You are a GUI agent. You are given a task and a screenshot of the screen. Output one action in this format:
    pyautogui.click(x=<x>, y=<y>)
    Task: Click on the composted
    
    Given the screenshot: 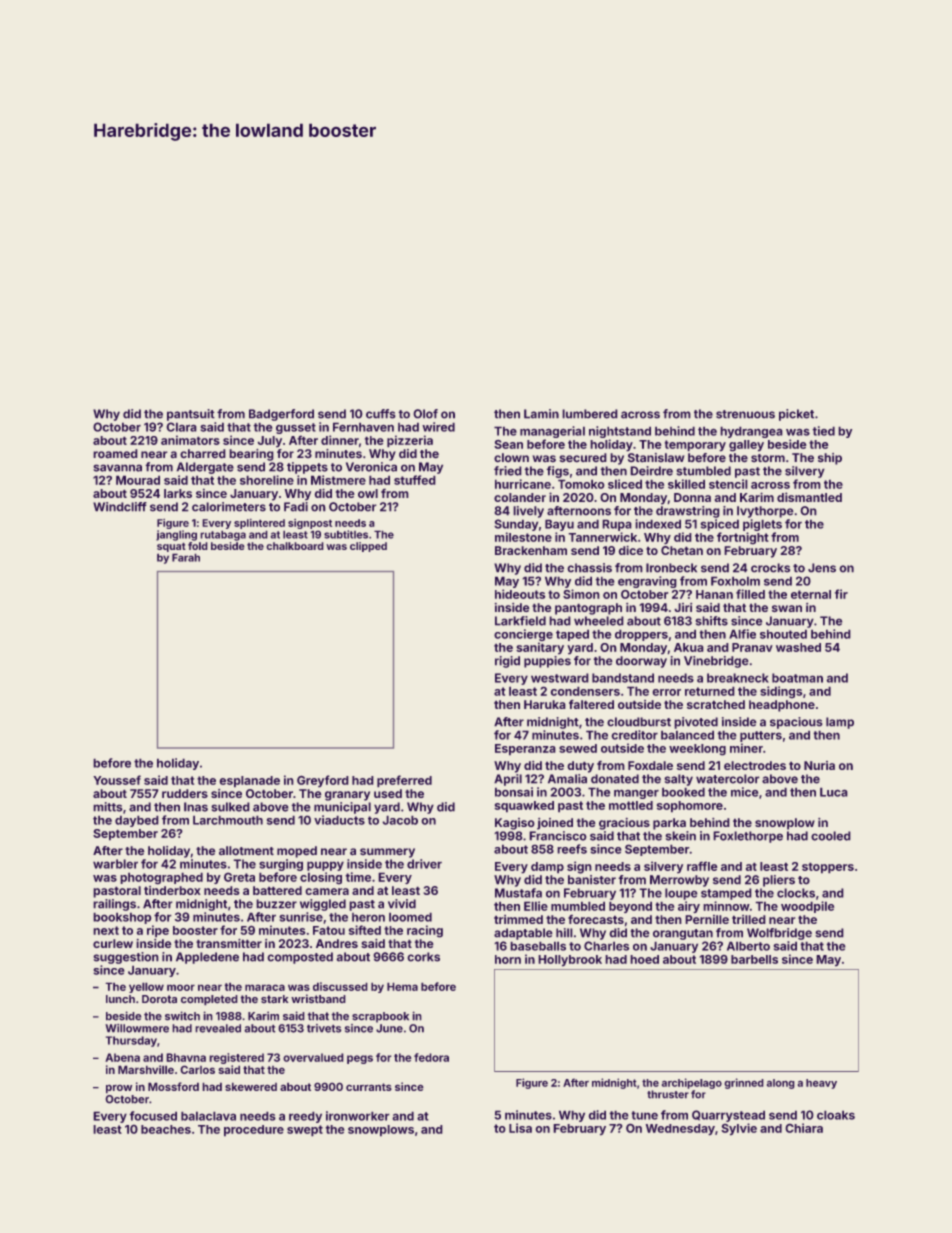 What is the action you would take?
    pyautogui.click(x=300, y=958)
